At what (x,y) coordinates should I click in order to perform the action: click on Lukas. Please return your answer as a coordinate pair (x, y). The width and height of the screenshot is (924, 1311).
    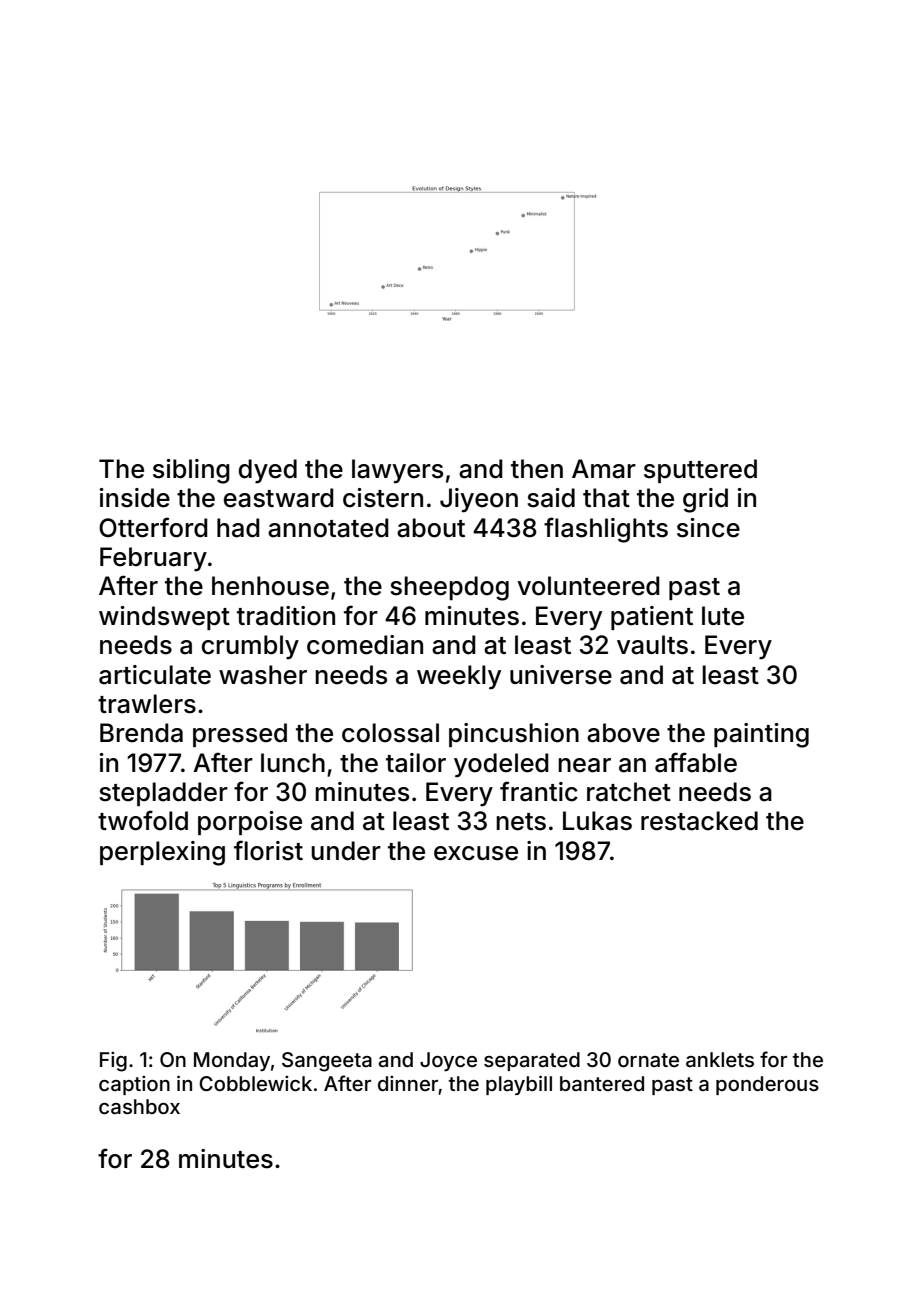
    Looking at the image, I should click on (597, 821).
